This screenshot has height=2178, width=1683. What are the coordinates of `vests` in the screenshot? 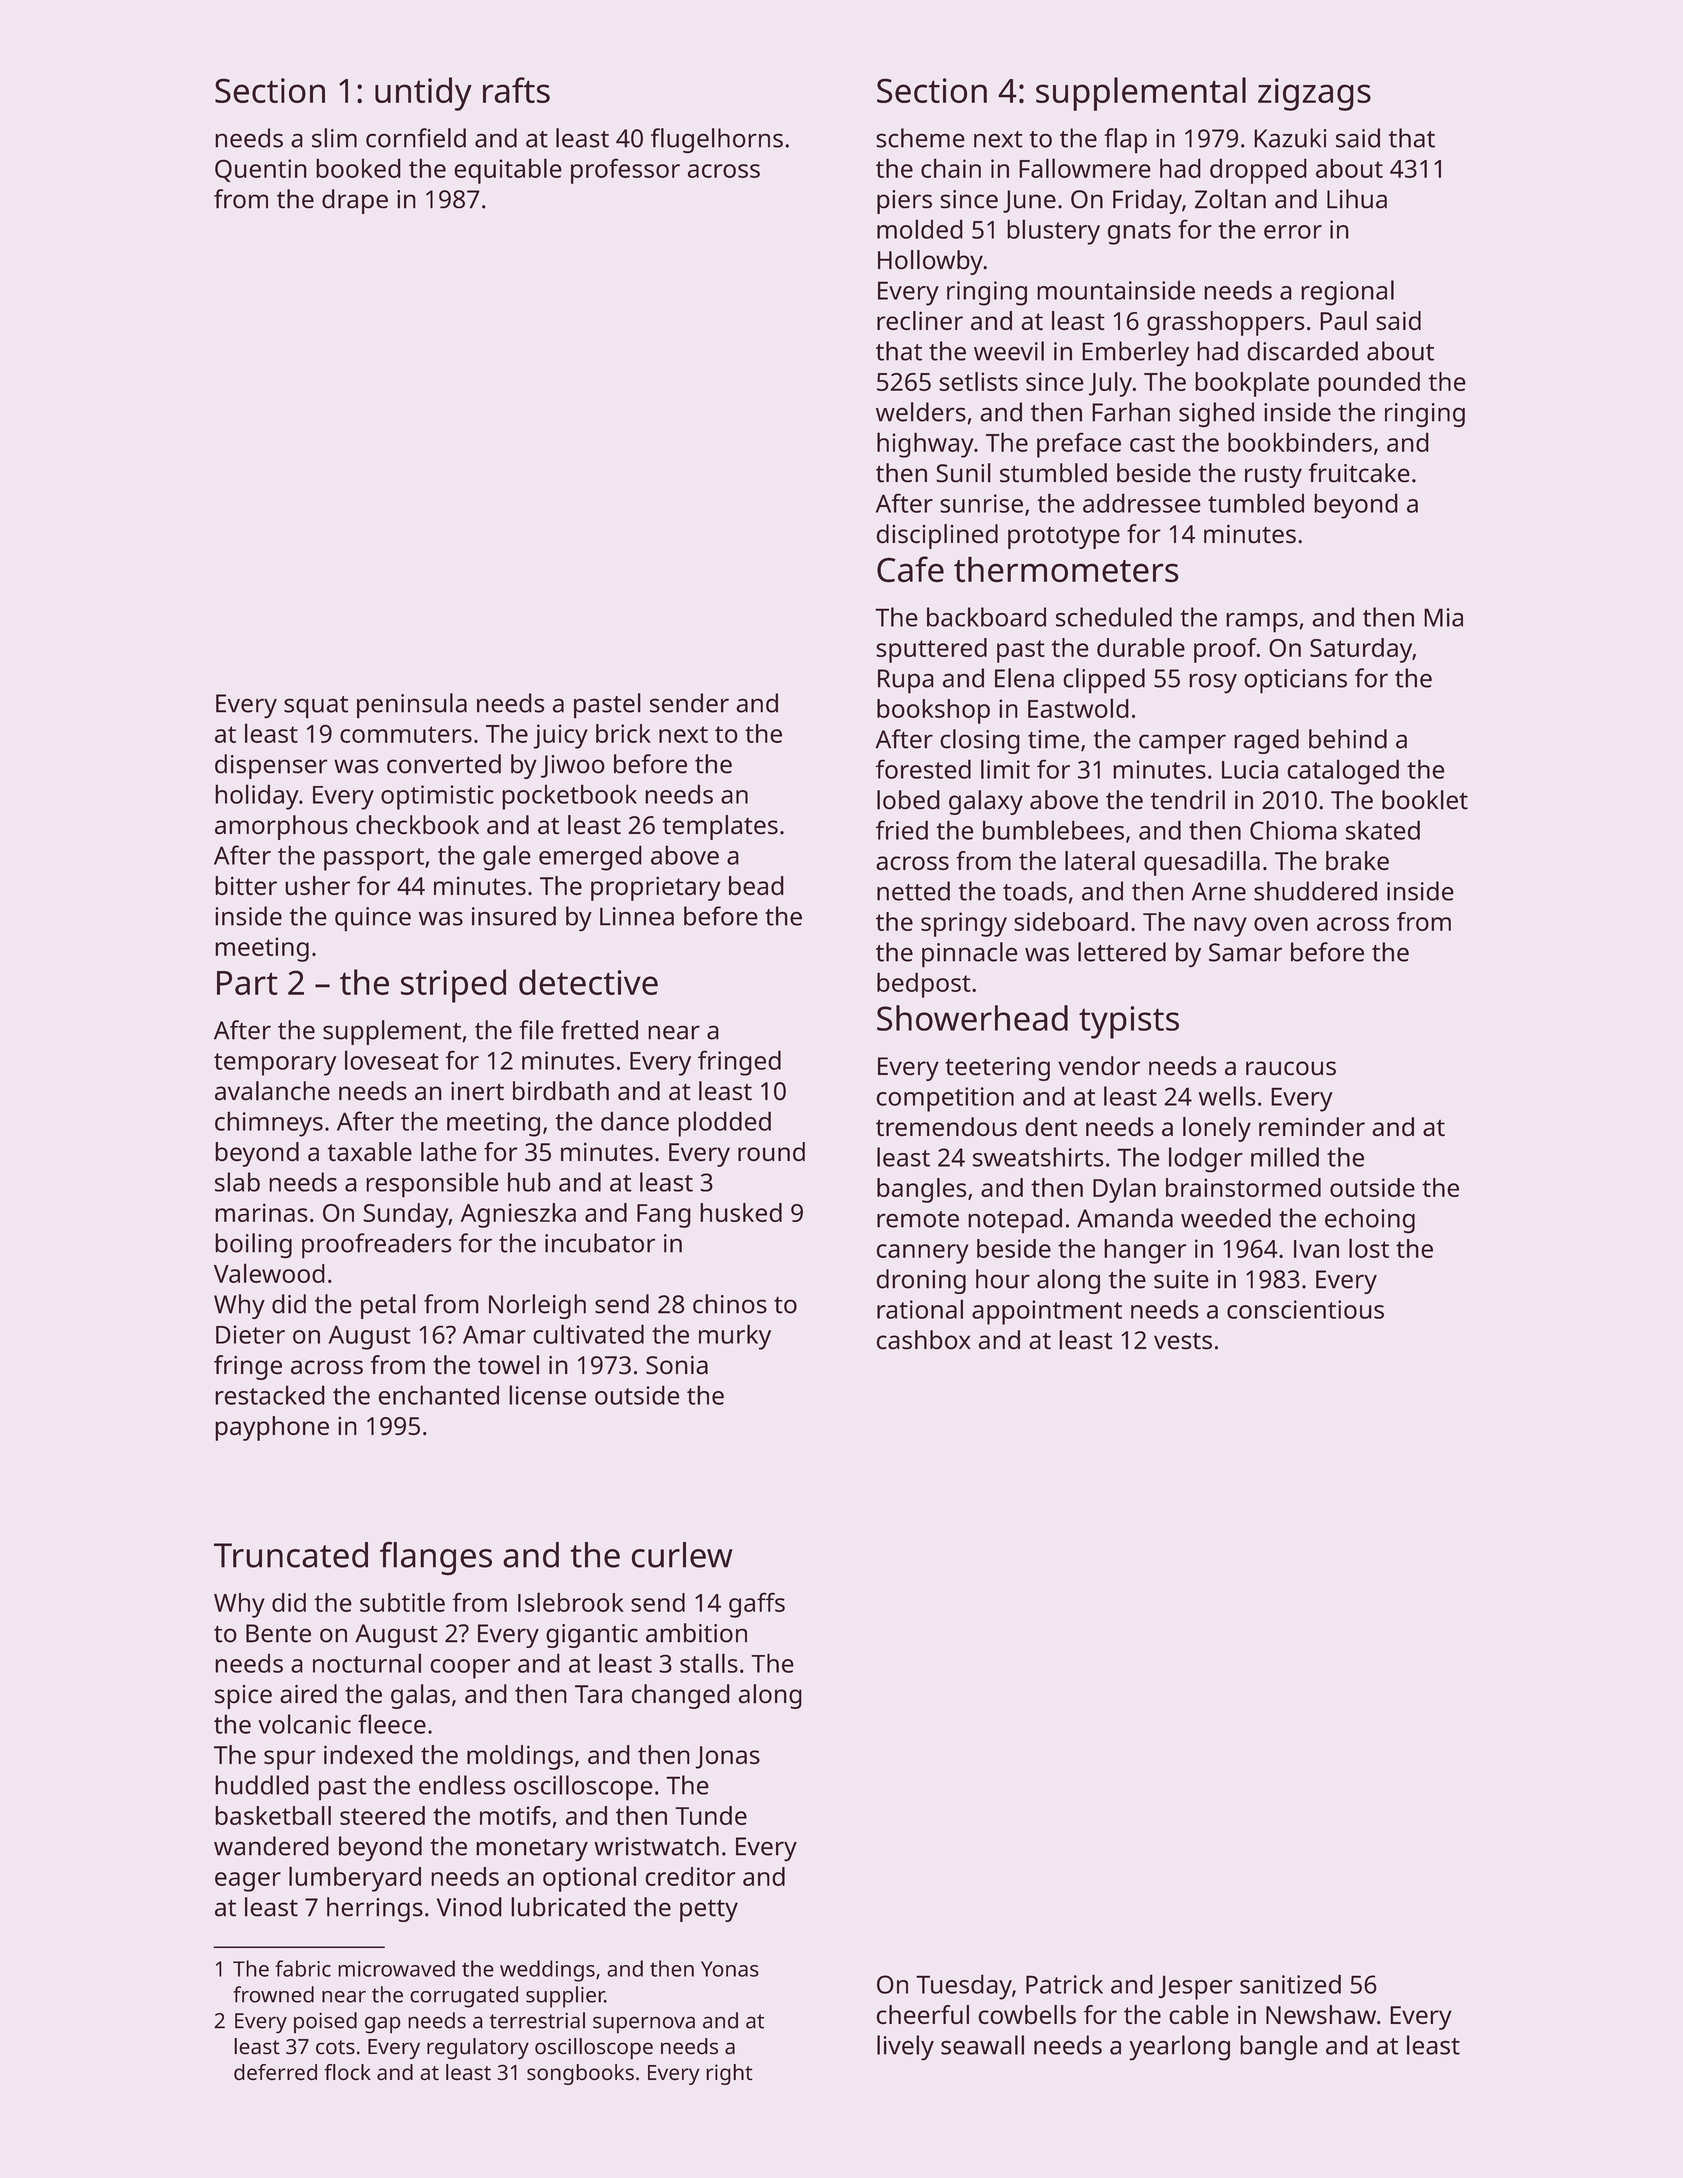 It's located at (1183, 1341).
